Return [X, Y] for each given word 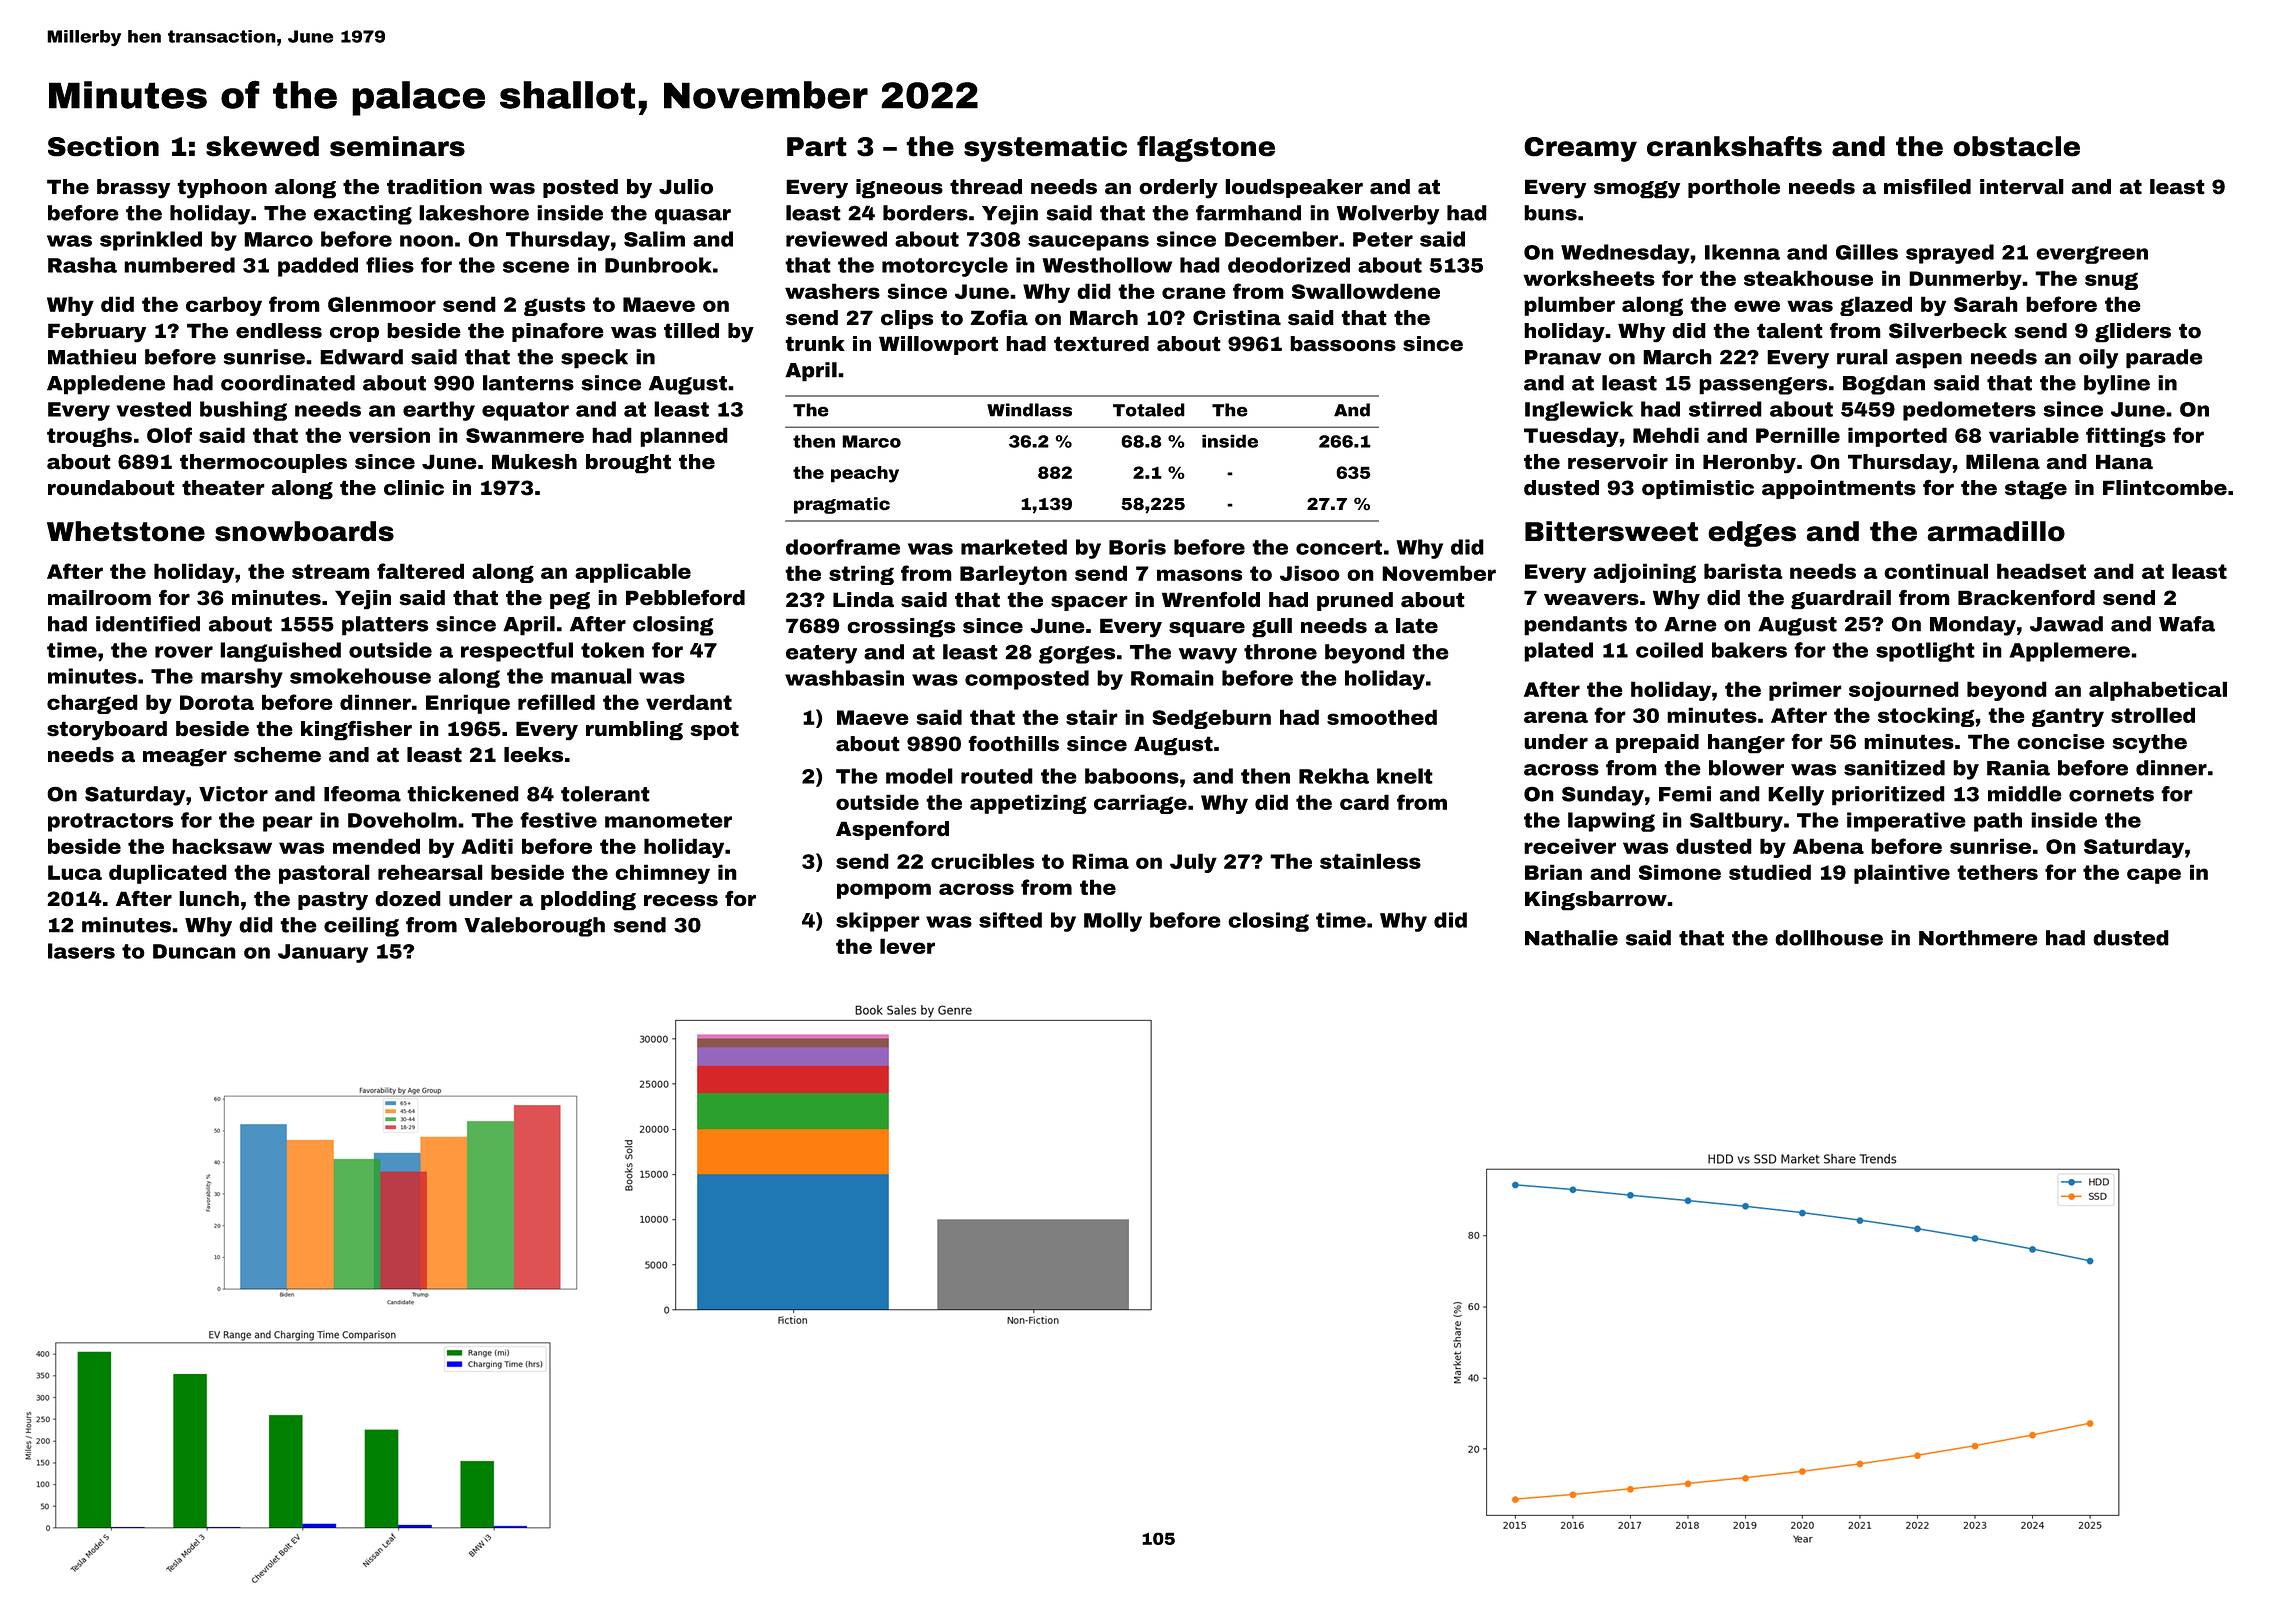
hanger [1746, 744]
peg [570, 601]
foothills [1013, 743]
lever [907, 946]
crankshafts [1734, 146]
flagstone [1206, 149]
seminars [397, 146]
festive [558, 820]
